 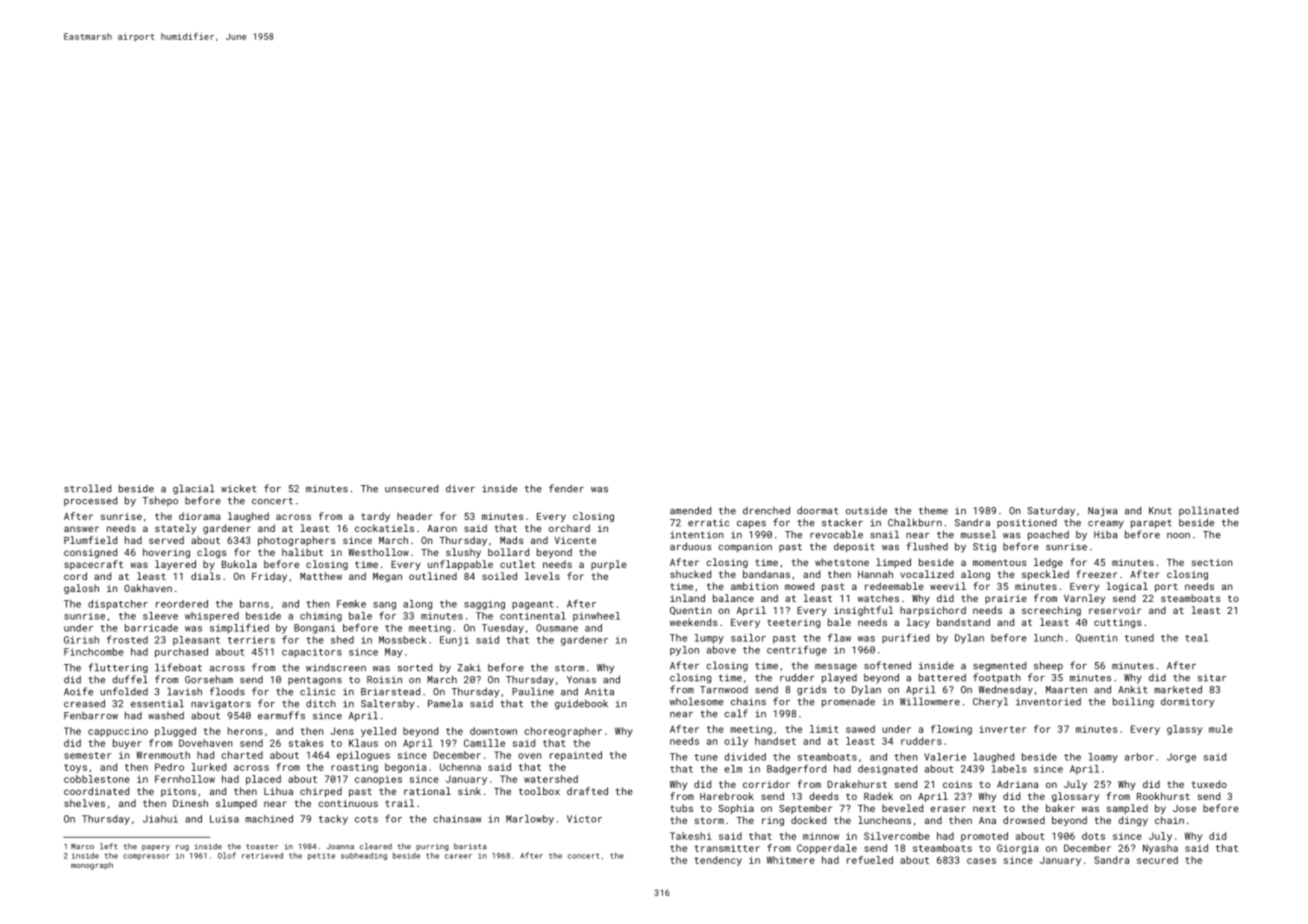 I want to click on bandstand, so click(x=963, y=622).
